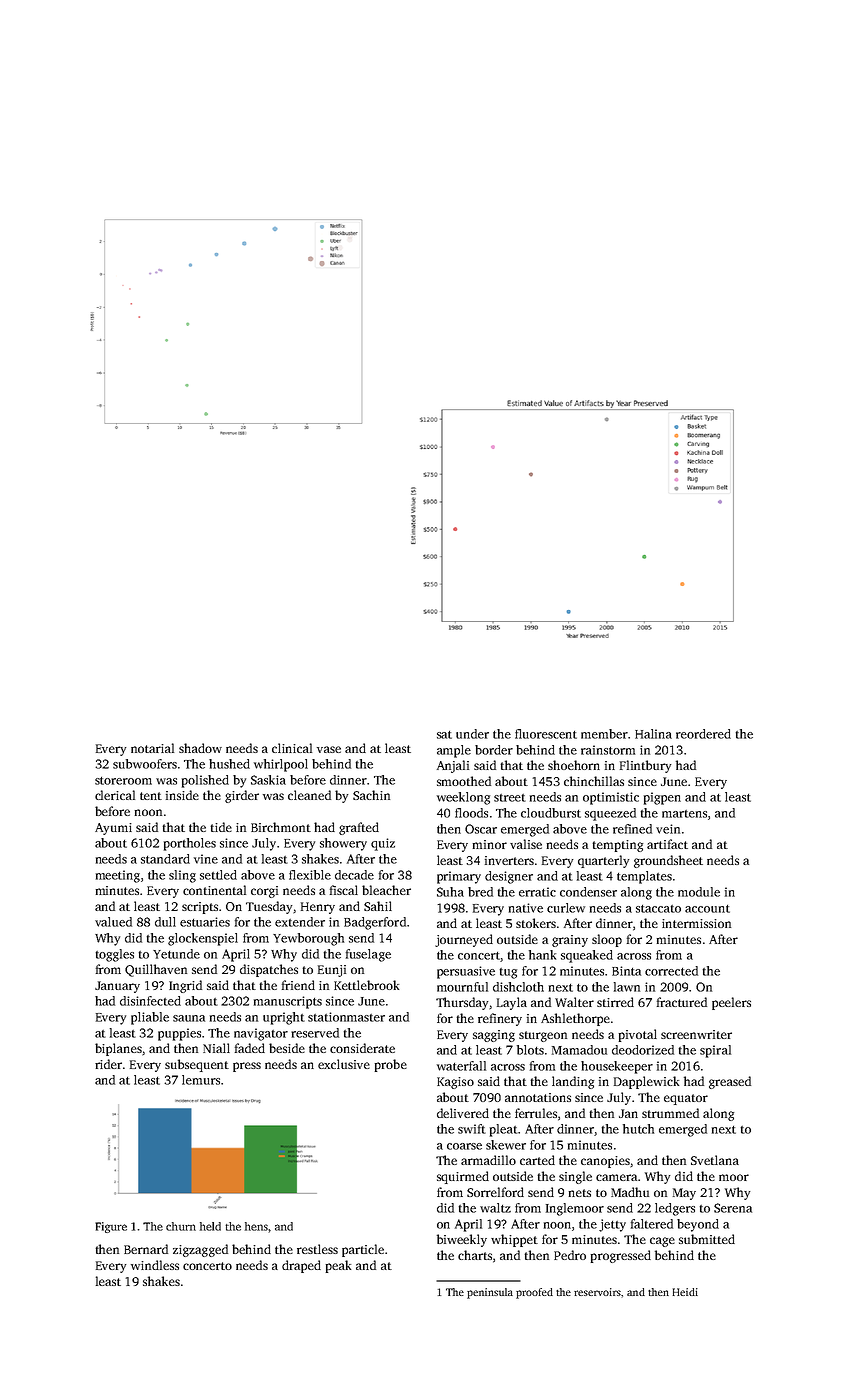 The image size is (849, 1400). I want to click on carted, so click(537, 1160).
